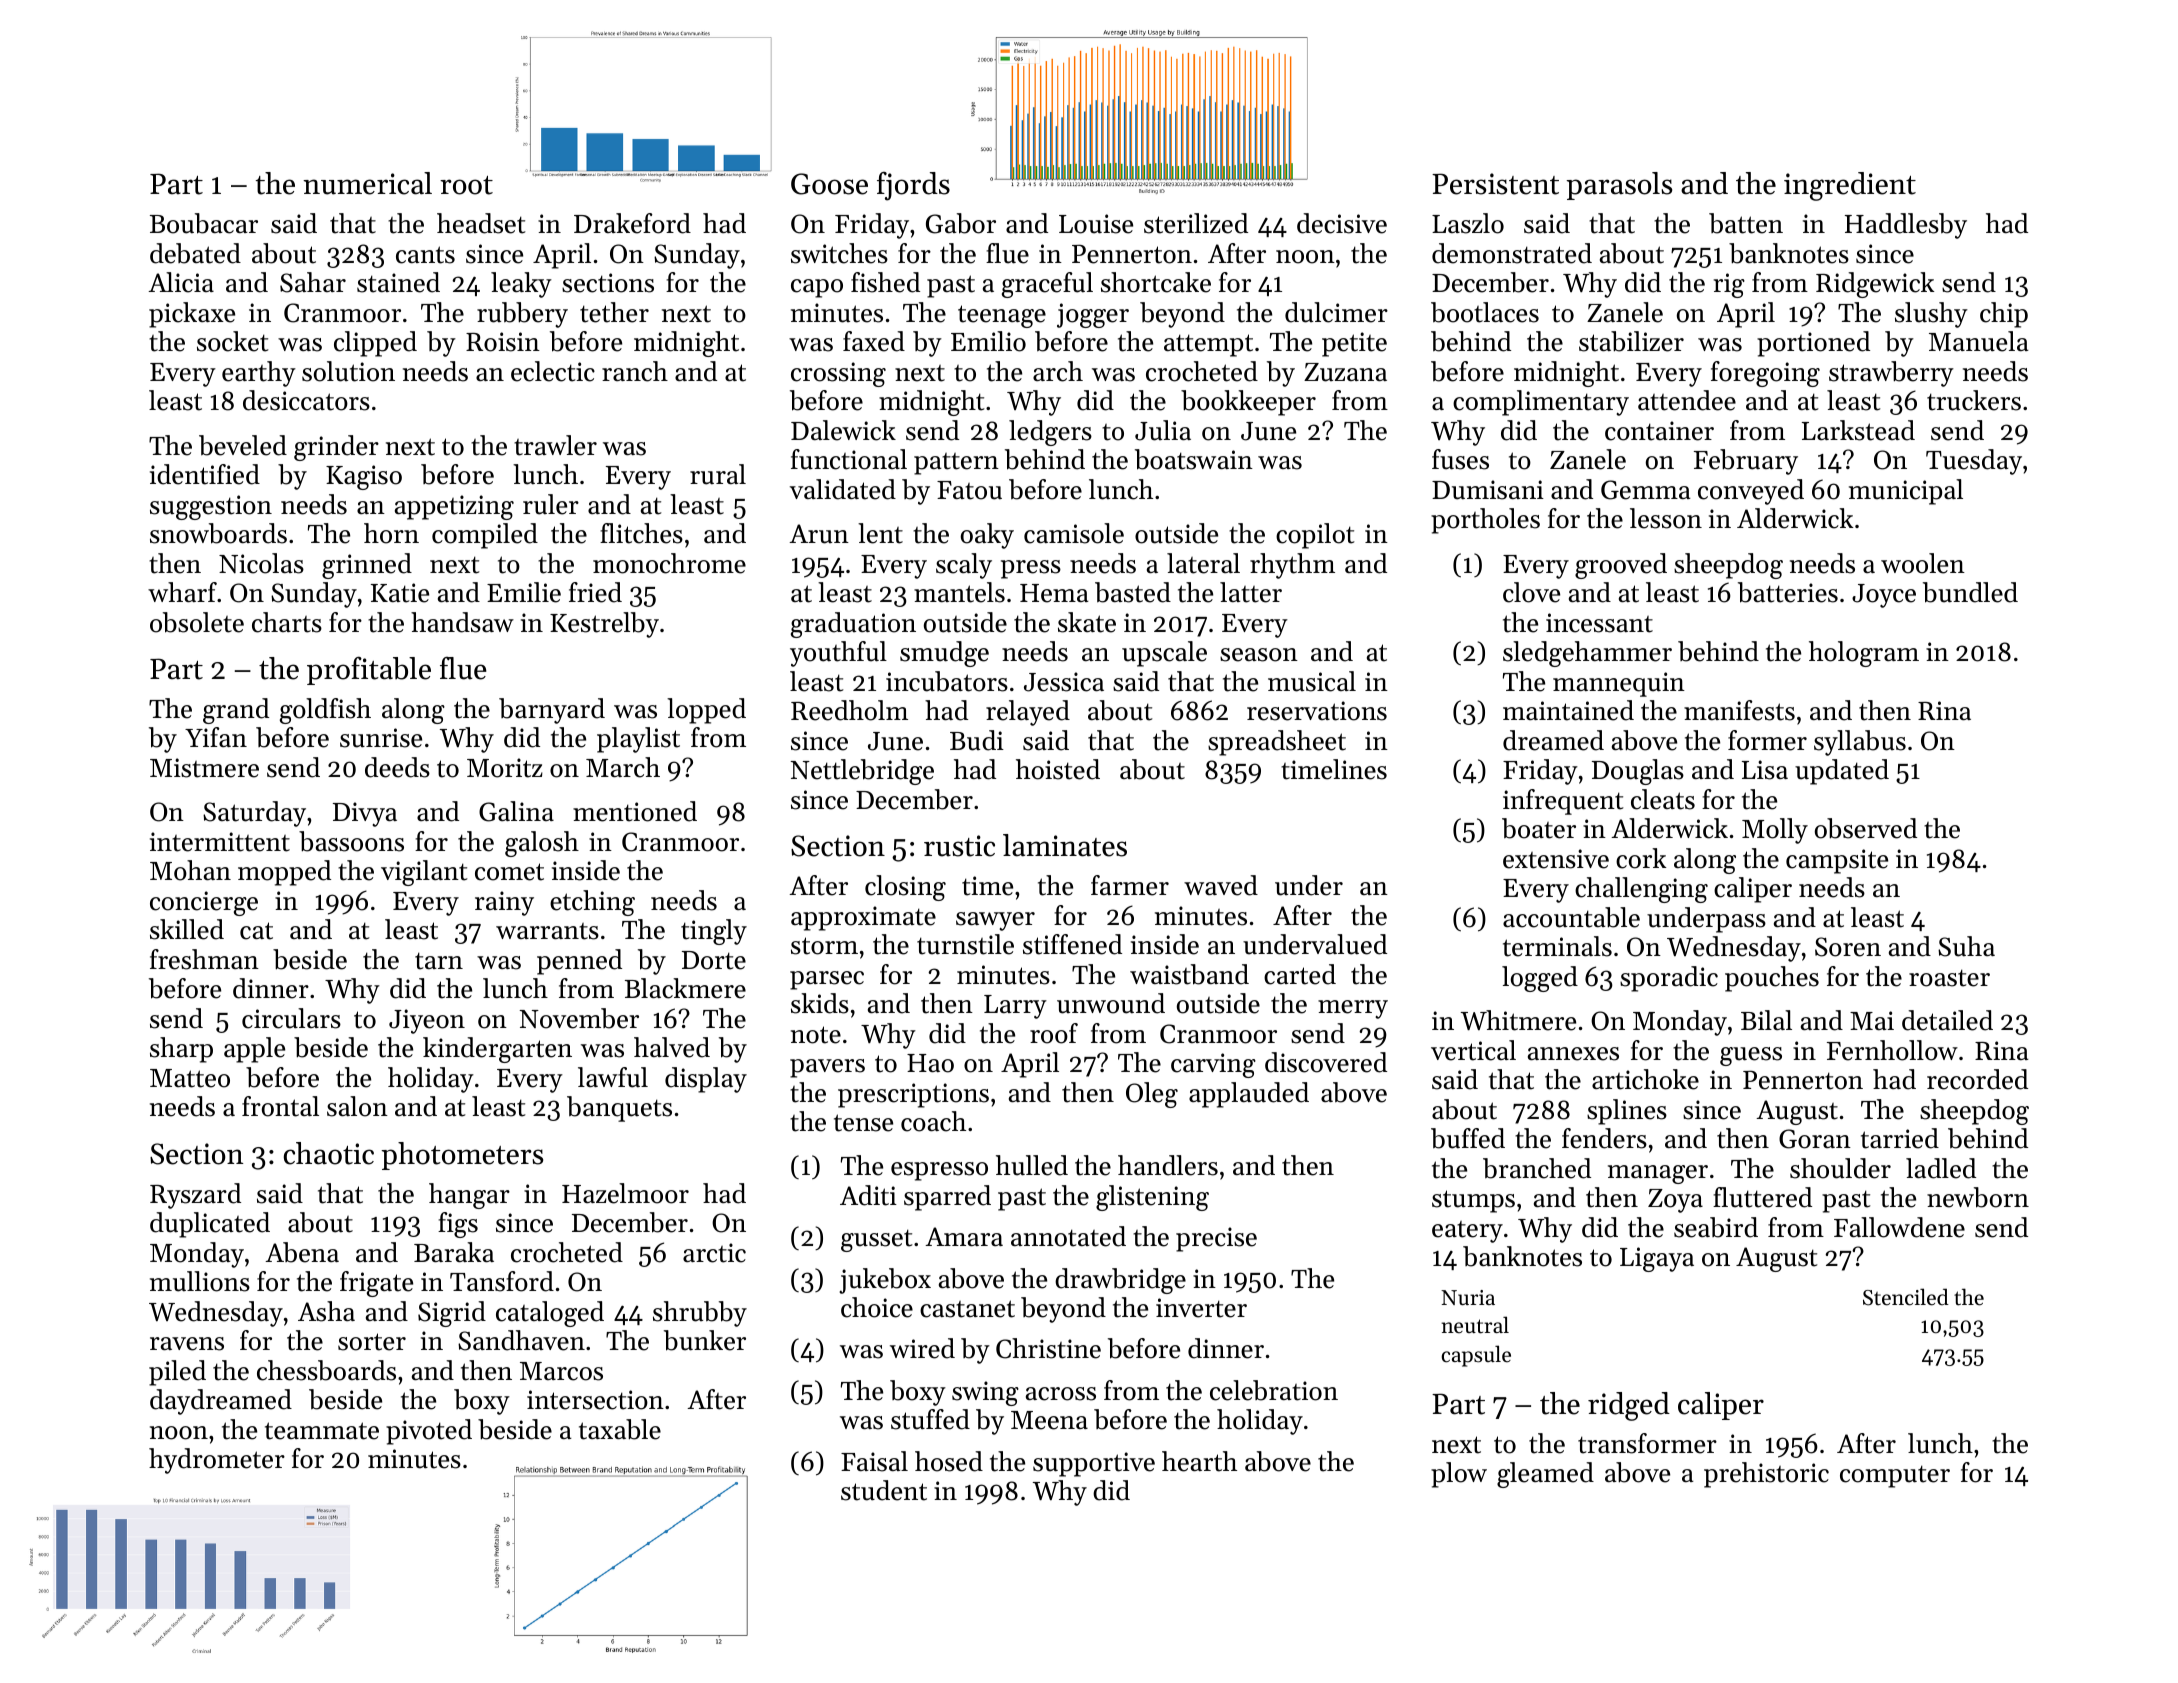 This screenshot has width=2178, height=1683. Describe the element at coordinates (1657, 1259) in the screenshot. I see `Ligaya` at that location.
